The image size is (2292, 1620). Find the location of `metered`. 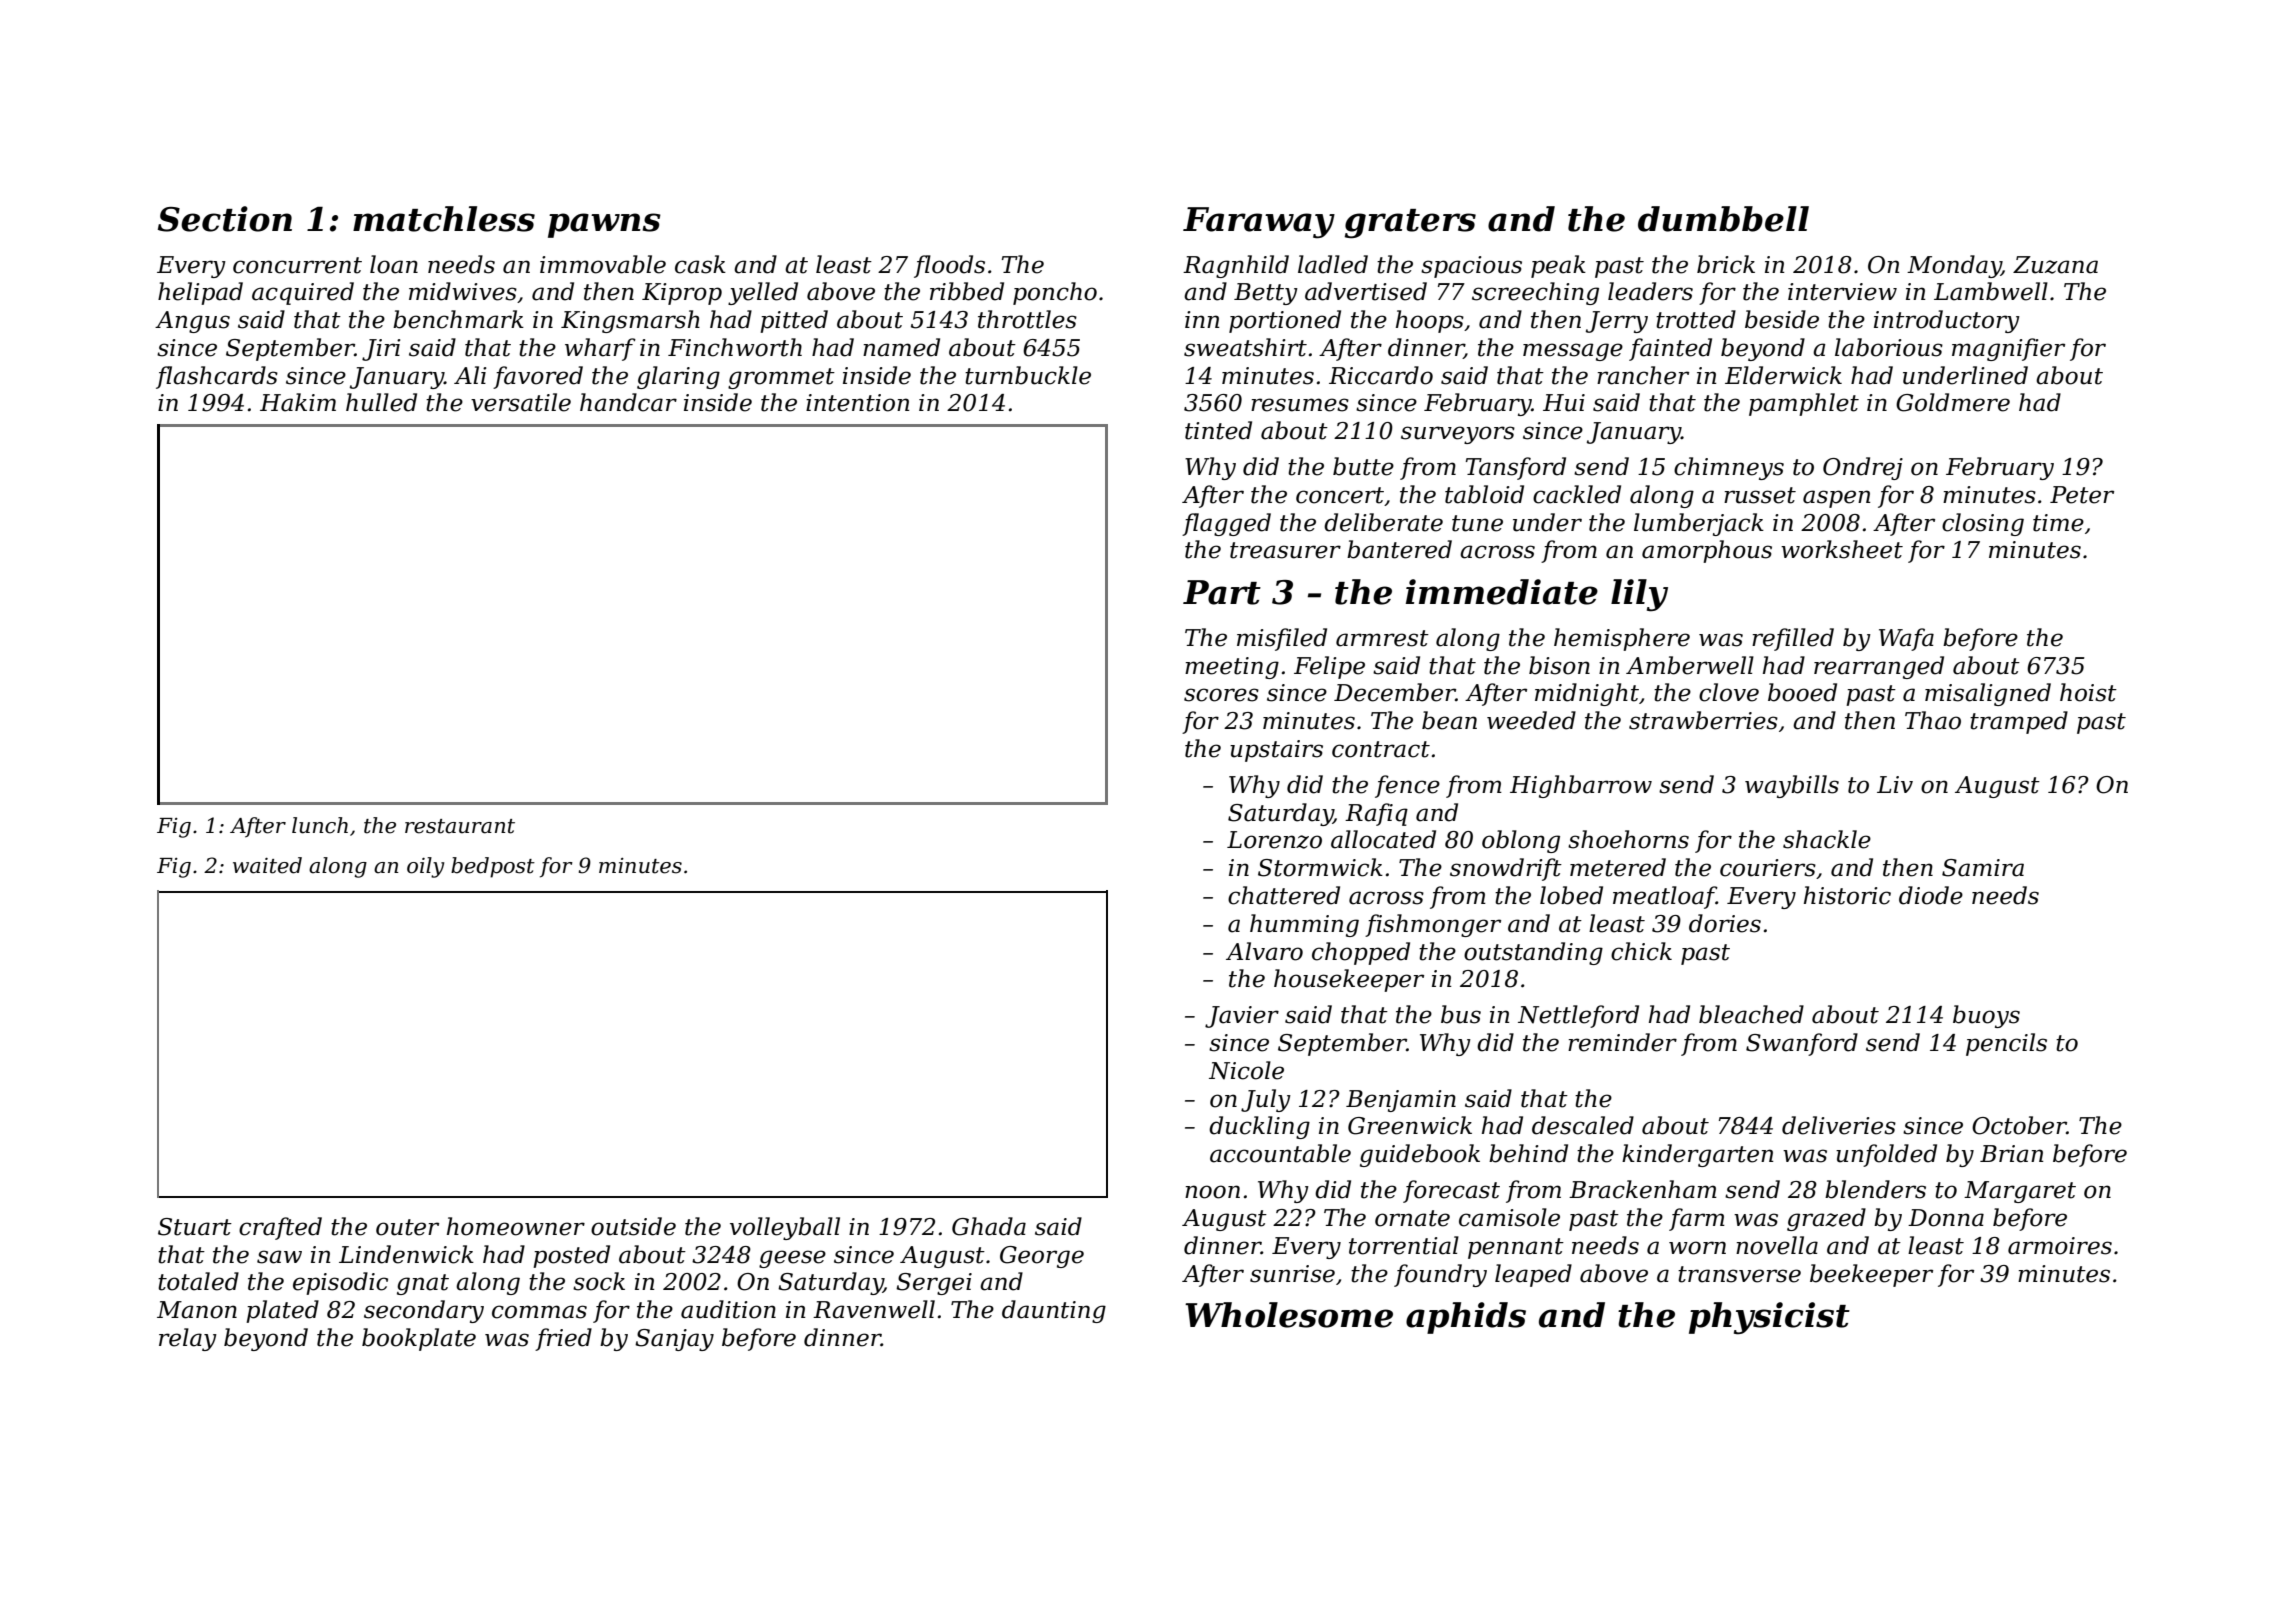

metered is located at coordinates (1618, 867).
